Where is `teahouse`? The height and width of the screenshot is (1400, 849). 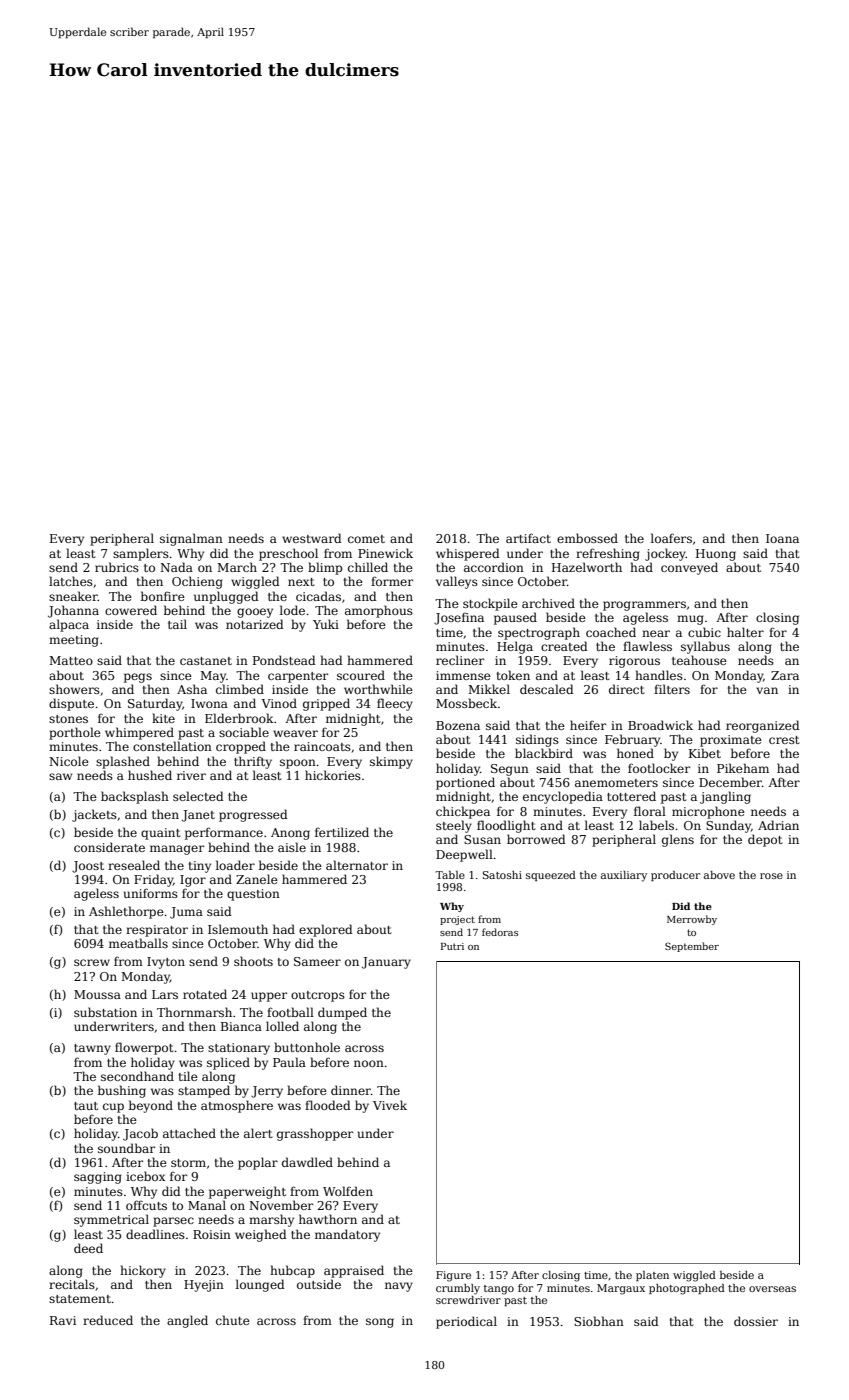
teahouse is located at coordinates (699, 660).
